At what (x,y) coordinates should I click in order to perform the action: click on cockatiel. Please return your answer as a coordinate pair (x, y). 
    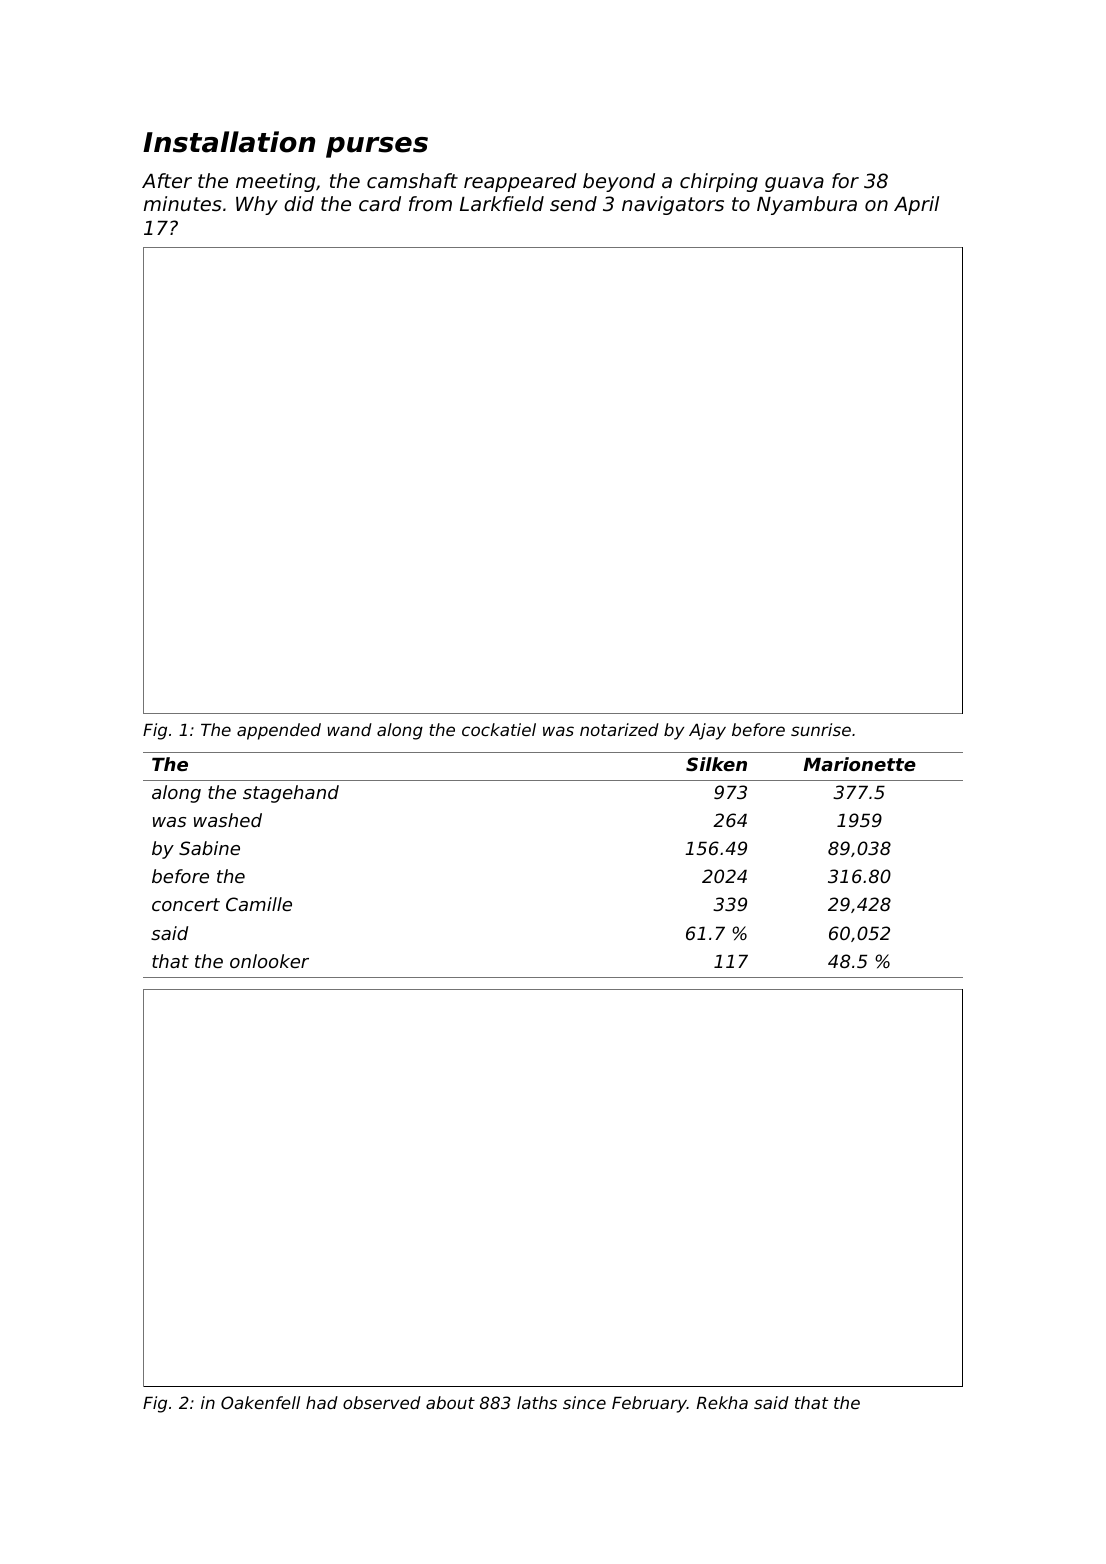
    Looking at the image, I should click on (499, 729).
